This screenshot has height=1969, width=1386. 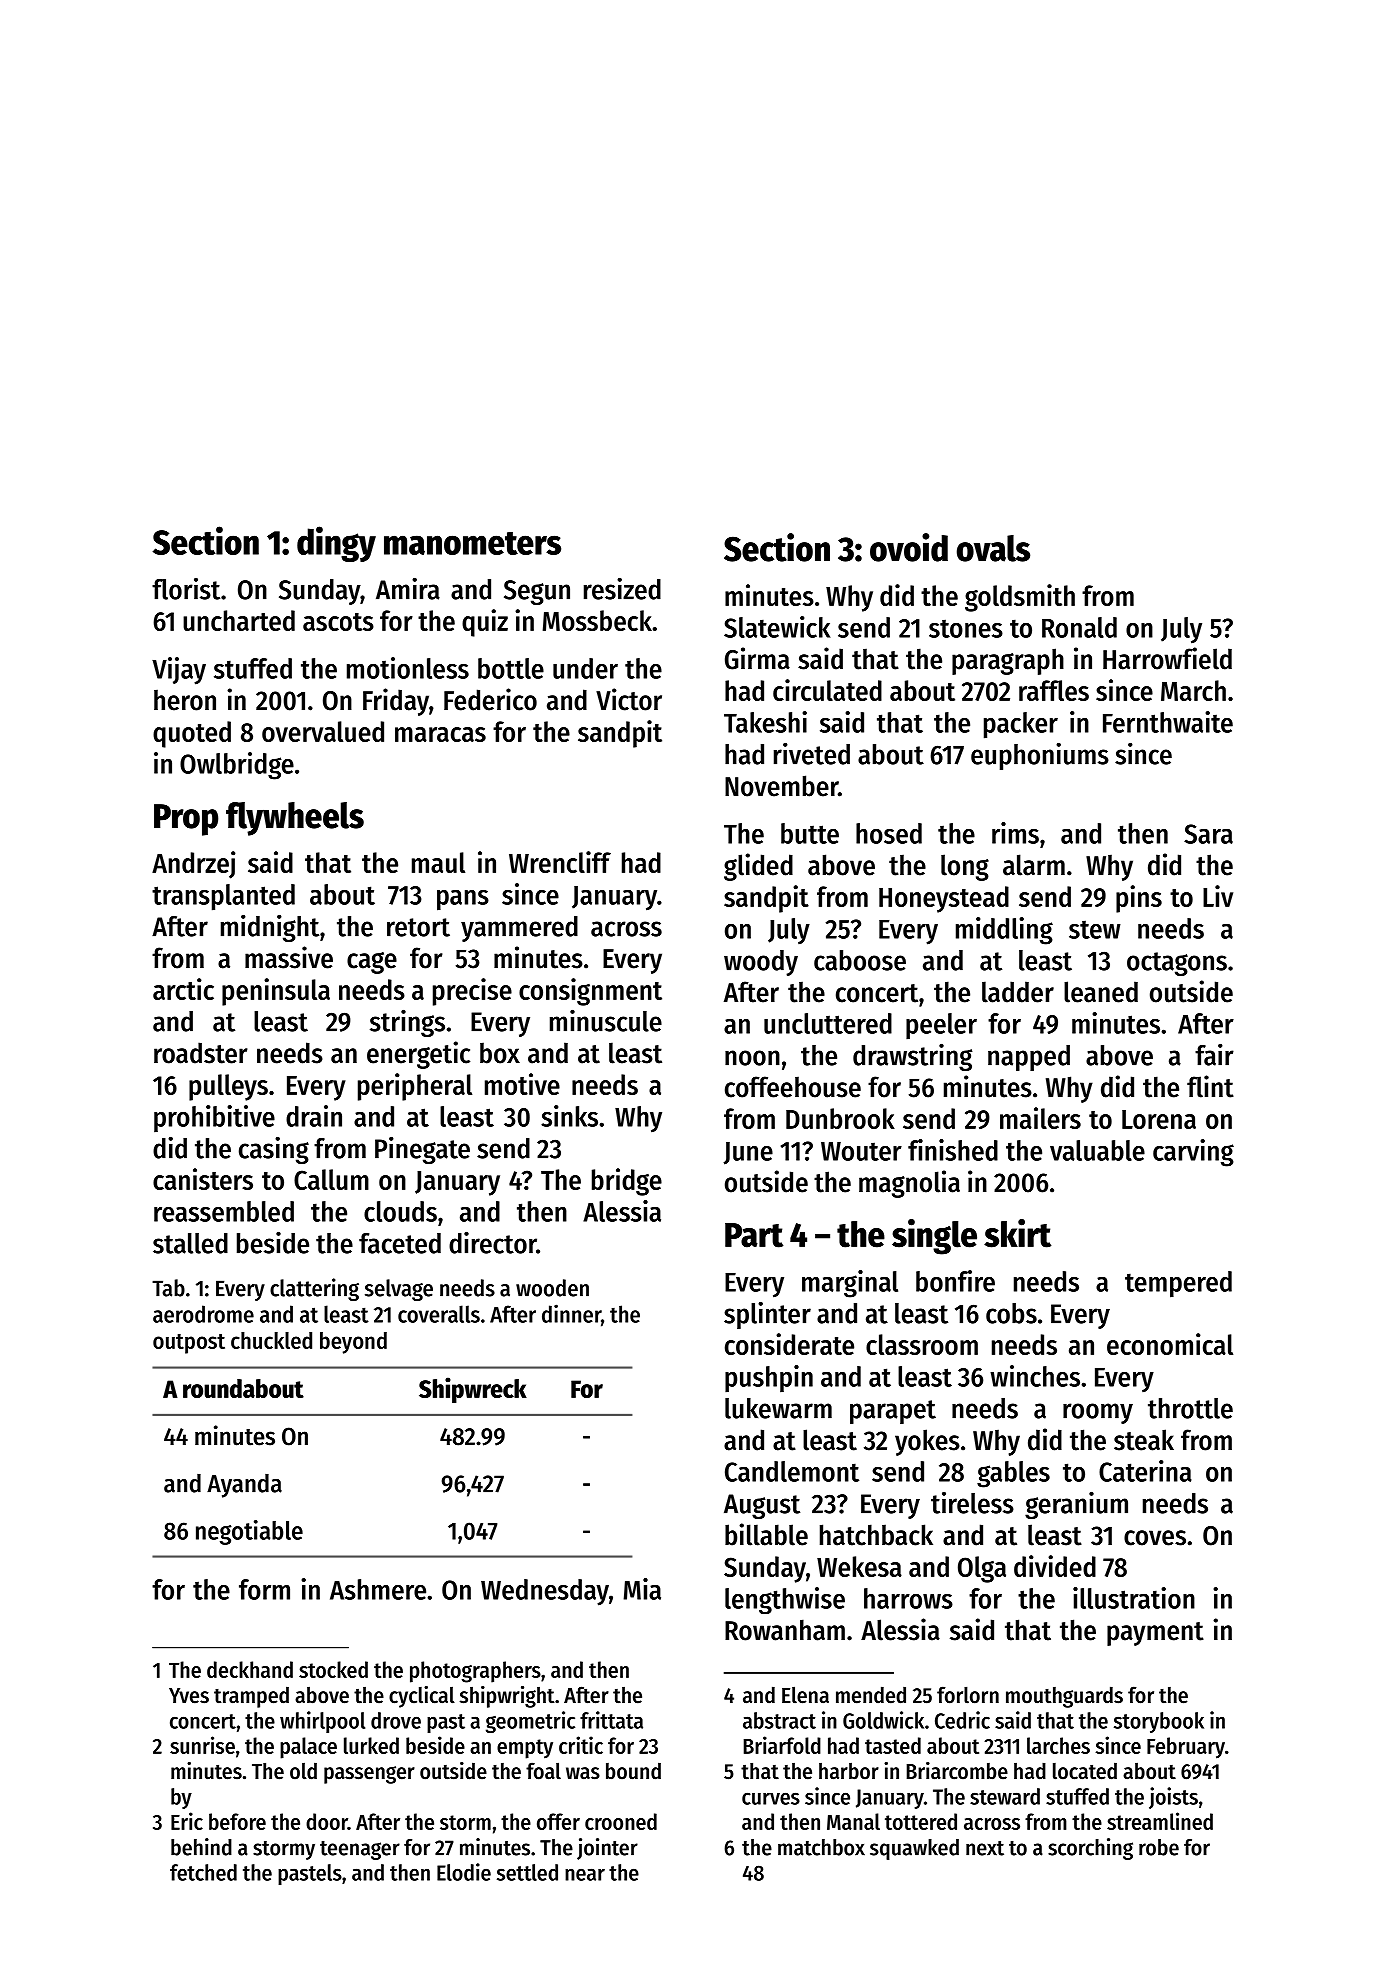 I want to click on ovoid, so click(x=909, y=547).
